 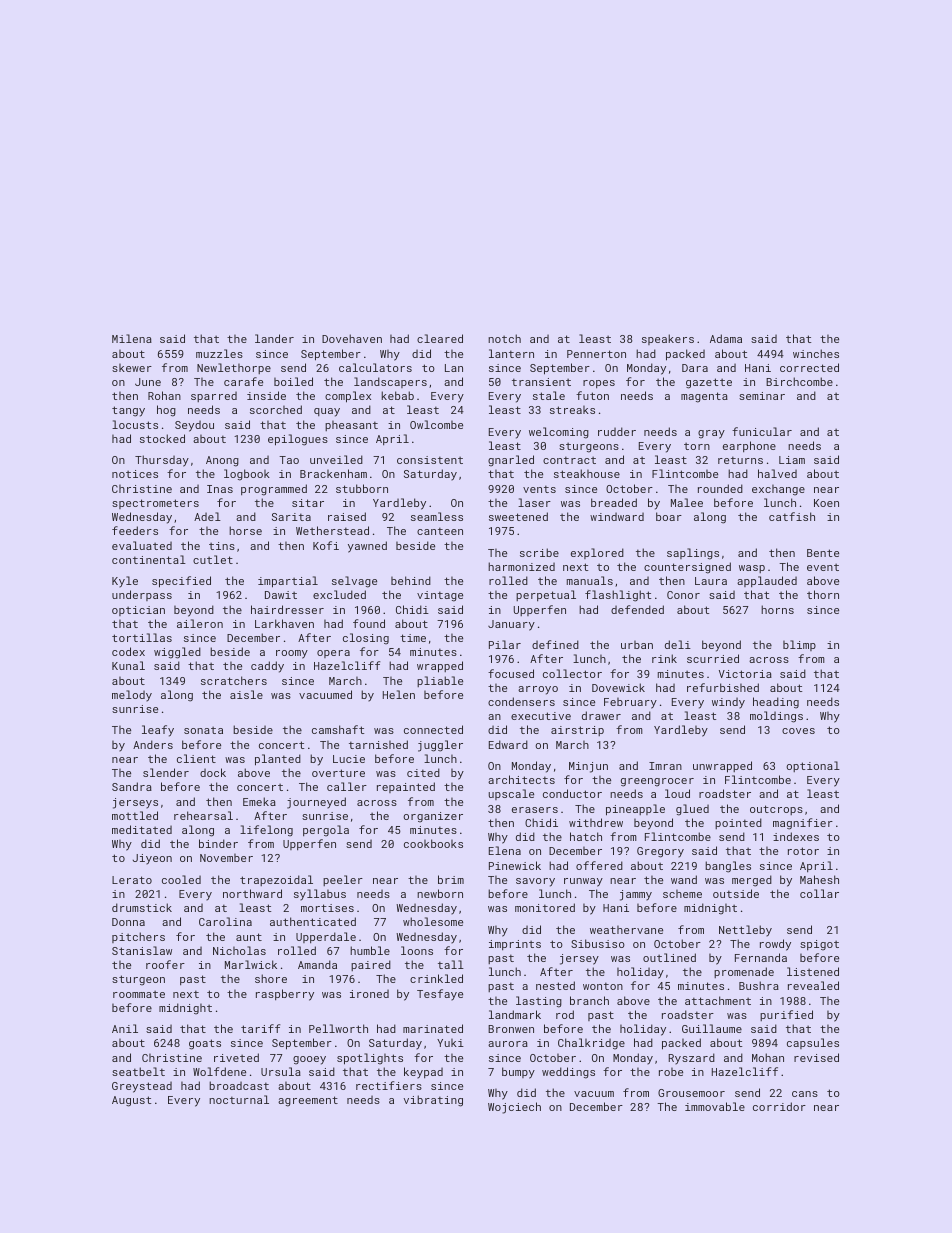 I want to click on Kunal, so click(x=128, y=665).
